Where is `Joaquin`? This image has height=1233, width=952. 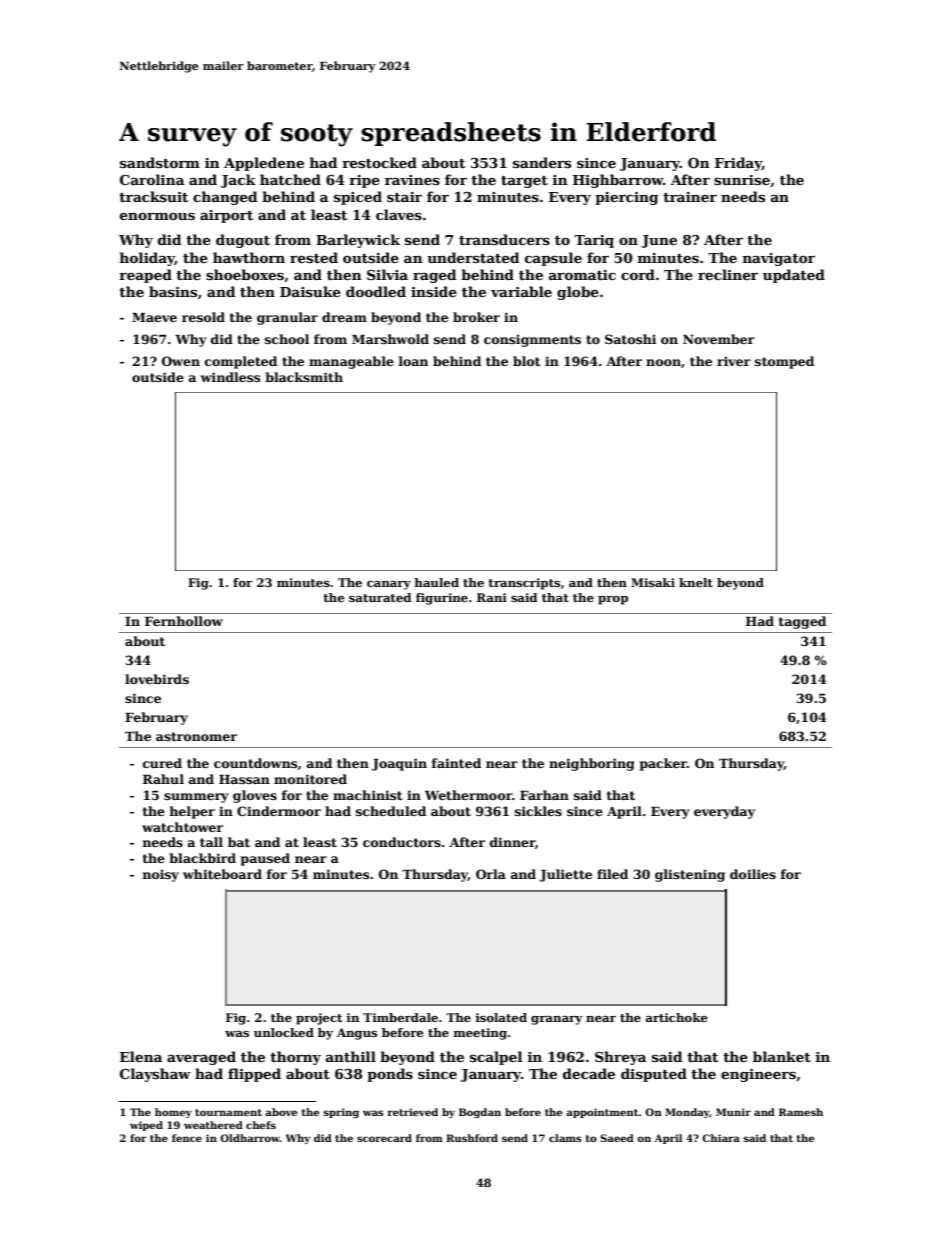 Joaquin is located at coordinates (399, 764).
